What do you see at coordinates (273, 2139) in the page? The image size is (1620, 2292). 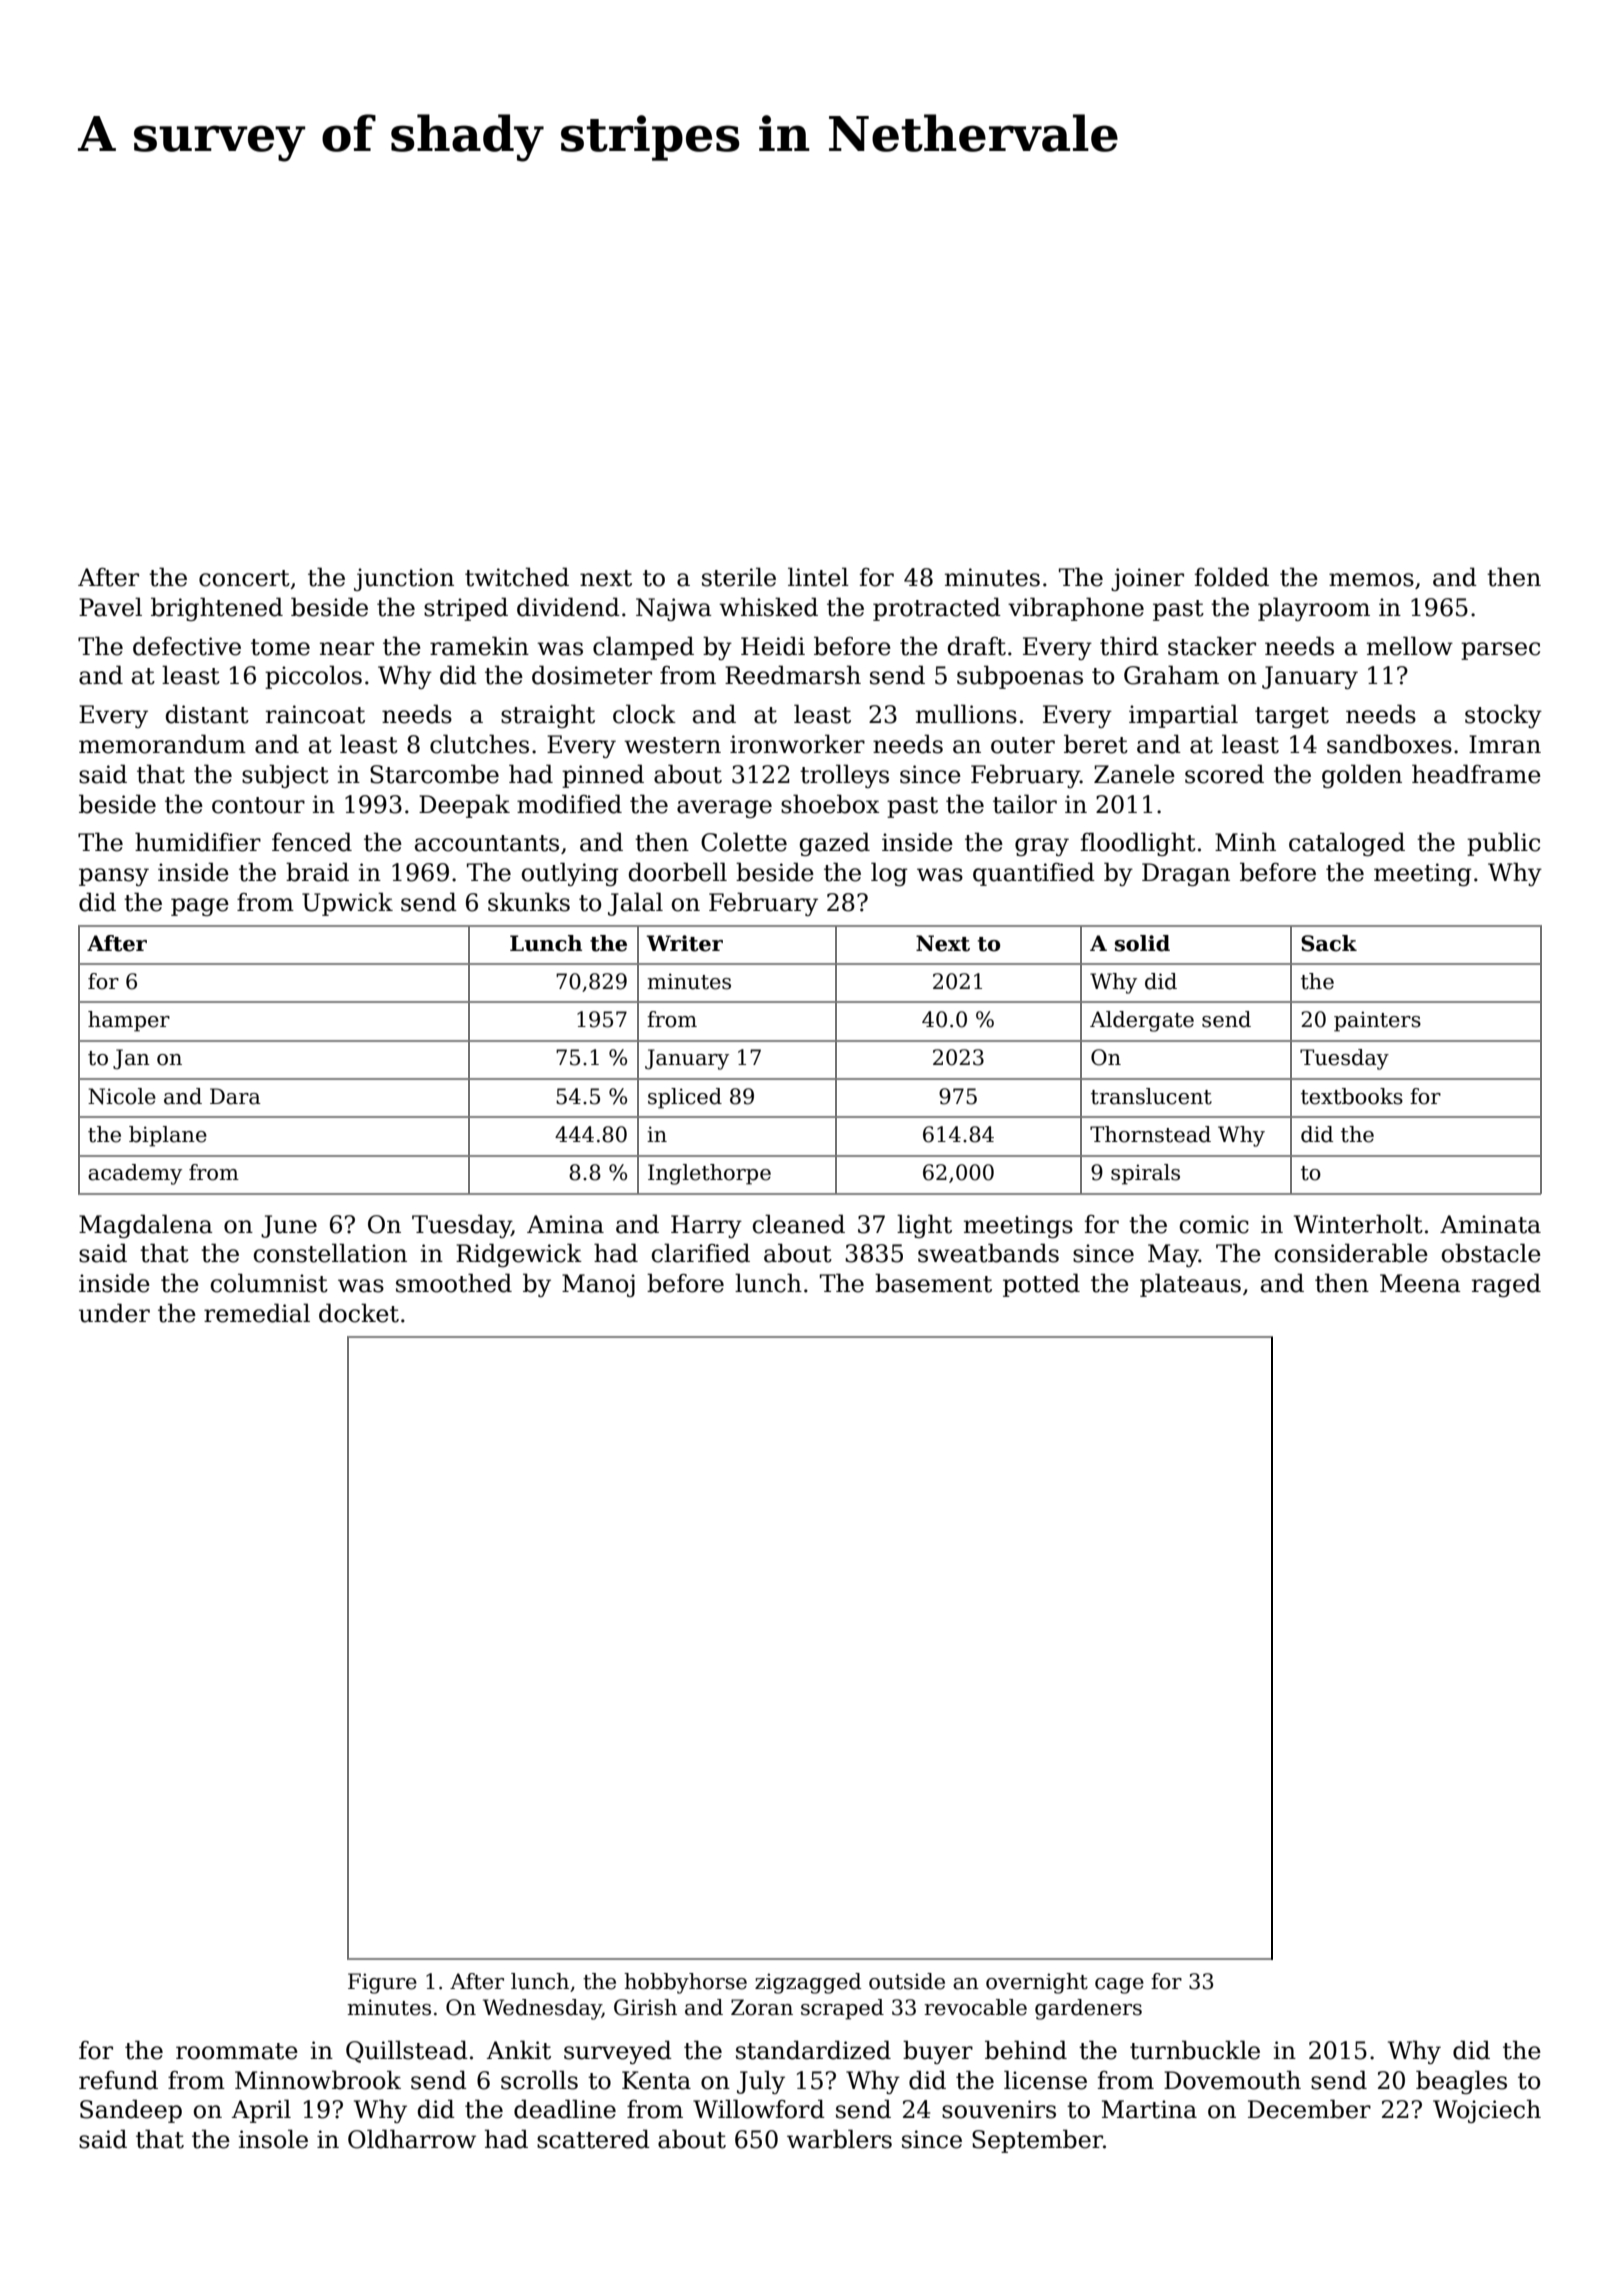 I see `insole` at bounding box center [273, 2139].
